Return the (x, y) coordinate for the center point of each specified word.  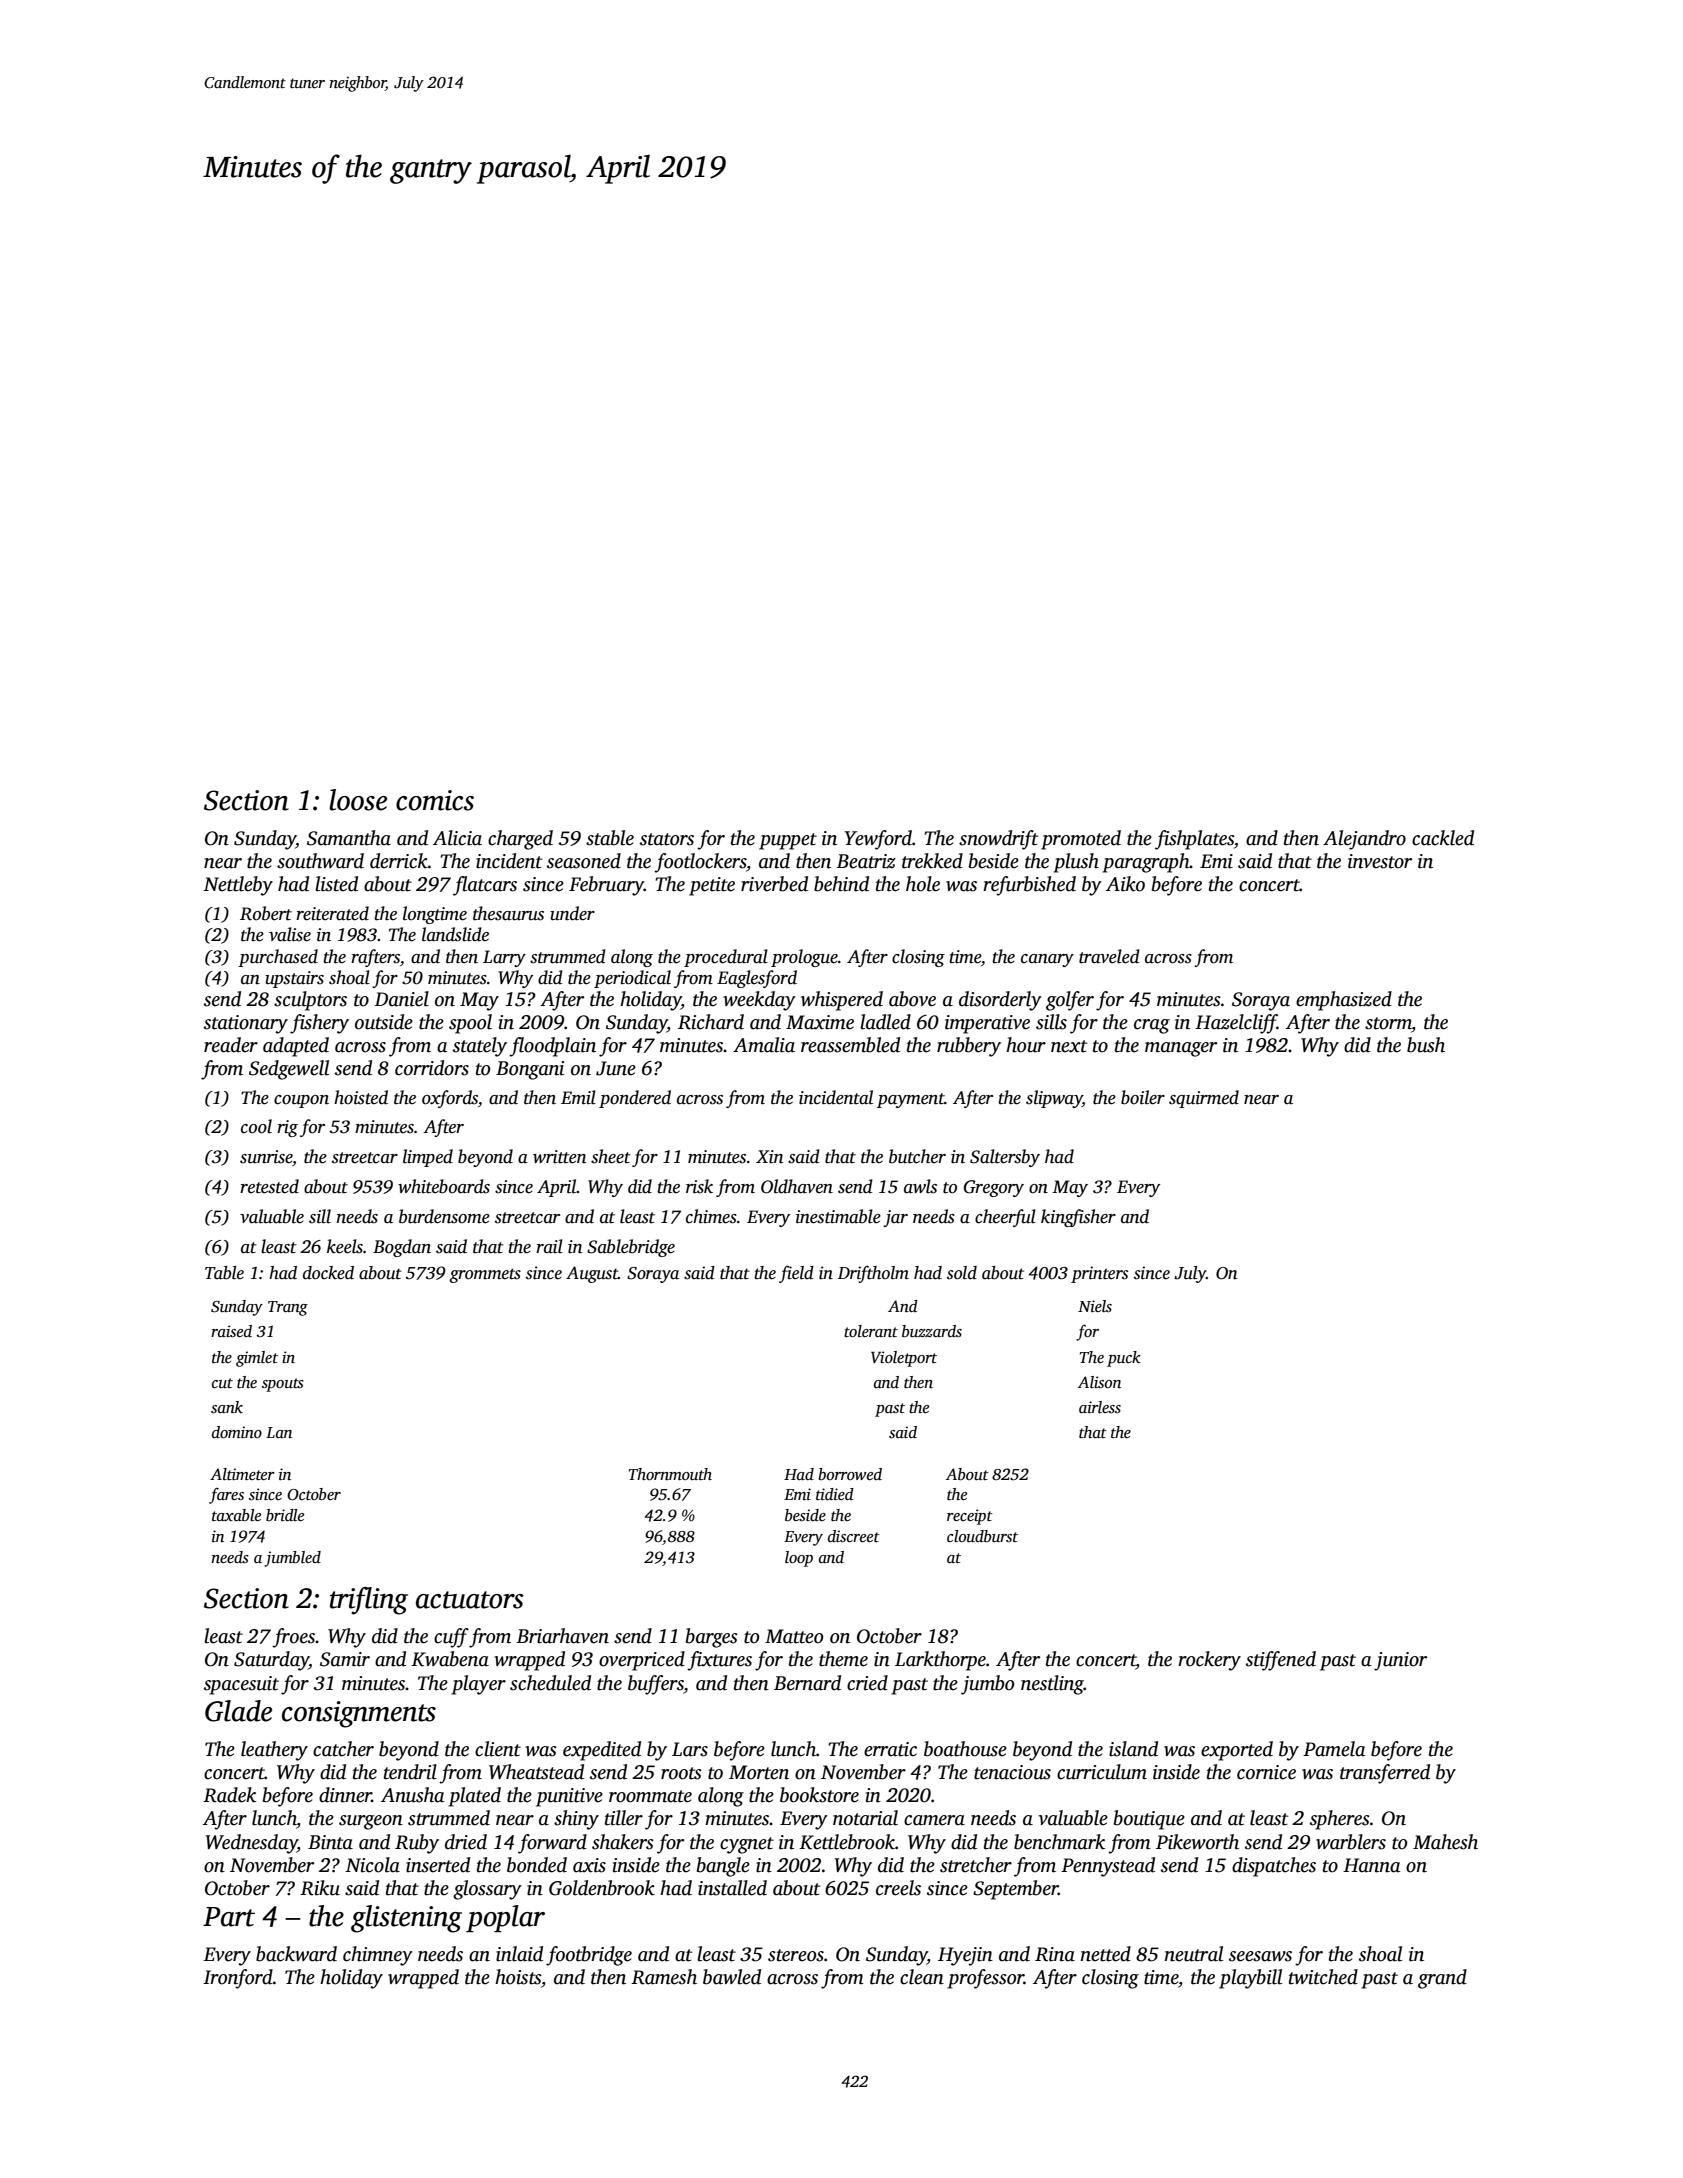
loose (358, 800)
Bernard (807, 1683)
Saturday (271, 1661)
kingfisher (1078, 1218)
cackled (1443, 838)
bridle (285, 1515)
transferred (1385, 1774)
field (796, 1274)
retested (269, 1186)
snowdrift (998, 840)
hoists (518, 1977)
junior (1400, 1661)
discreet (854, 1536)
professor (985, 1979)
